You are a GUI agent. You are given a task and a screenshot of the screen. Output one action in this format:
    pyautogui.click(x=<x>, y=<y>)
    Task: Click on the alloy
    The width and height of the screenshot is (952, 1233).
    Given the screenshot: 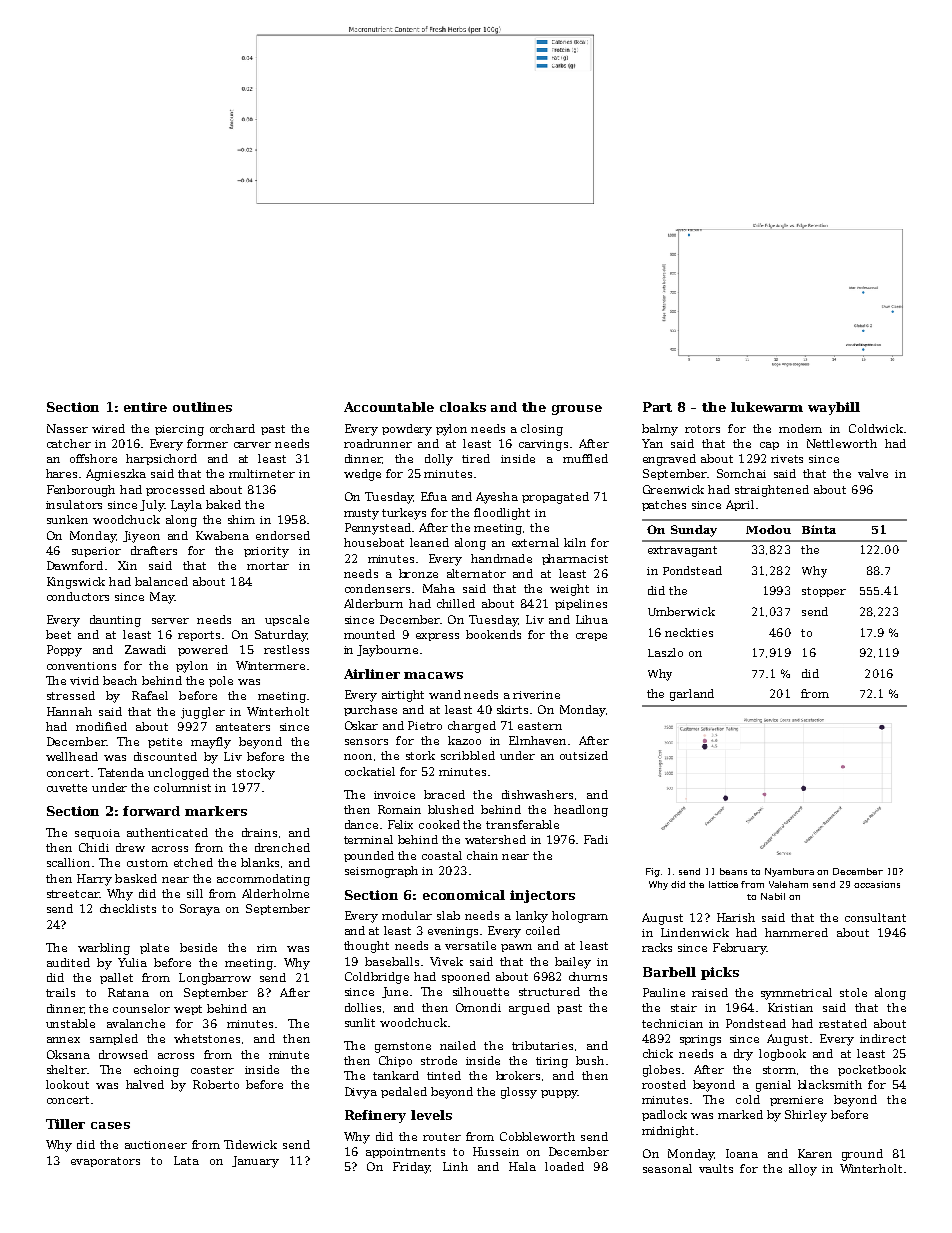 What is the action you would take?
    pyautogui.click(x=803, y=1170)
